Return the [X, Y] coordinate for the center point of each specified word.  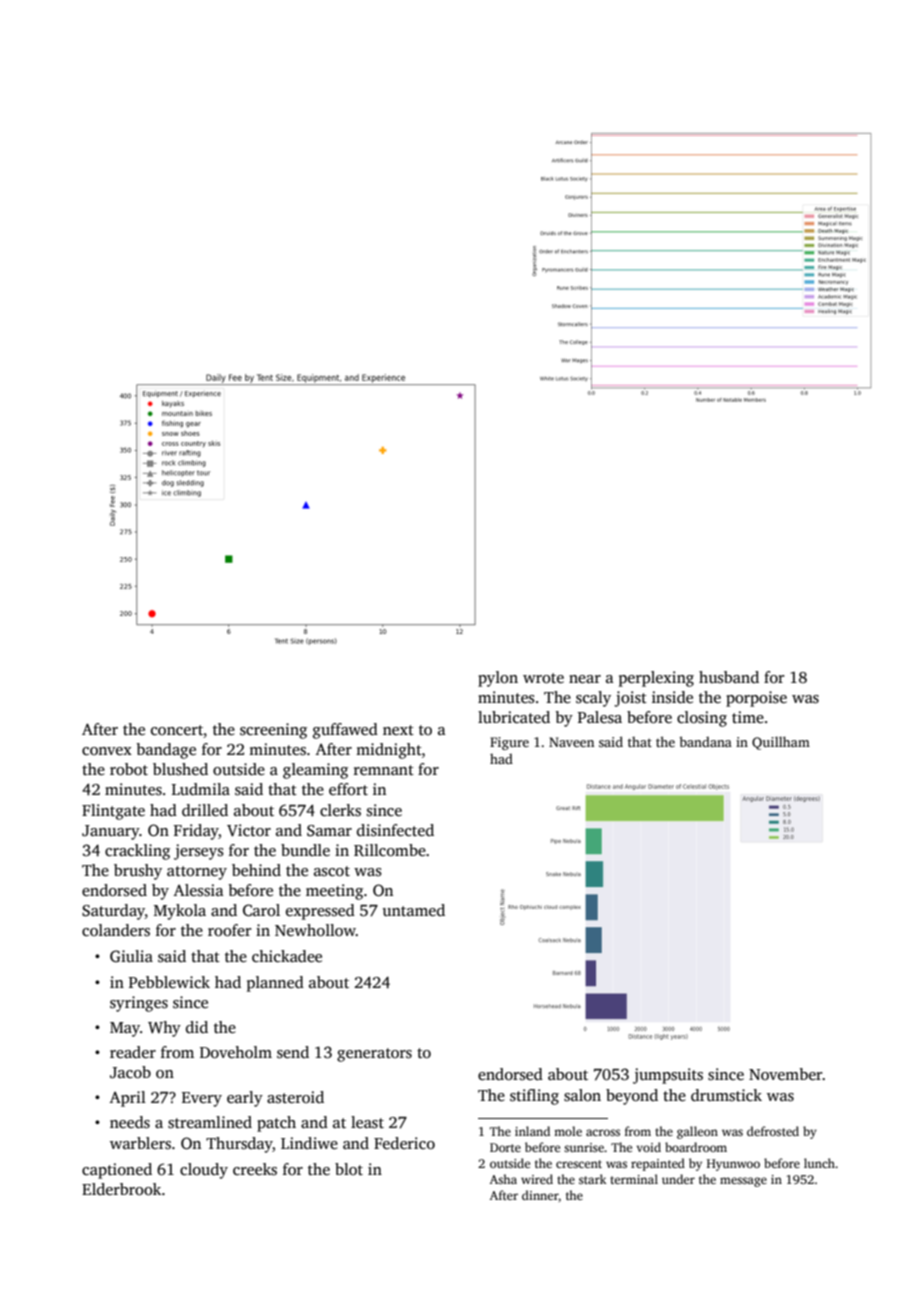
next [398, 730]
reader [133, 1052]
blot [349, 1169]
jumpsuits [668, 1076]
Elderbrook [121, 1189]
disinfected [395, 830]
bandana [705, 741]
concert [177, 730]
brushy [138, 872]
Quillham [781, 743]
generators [374, 1055]
